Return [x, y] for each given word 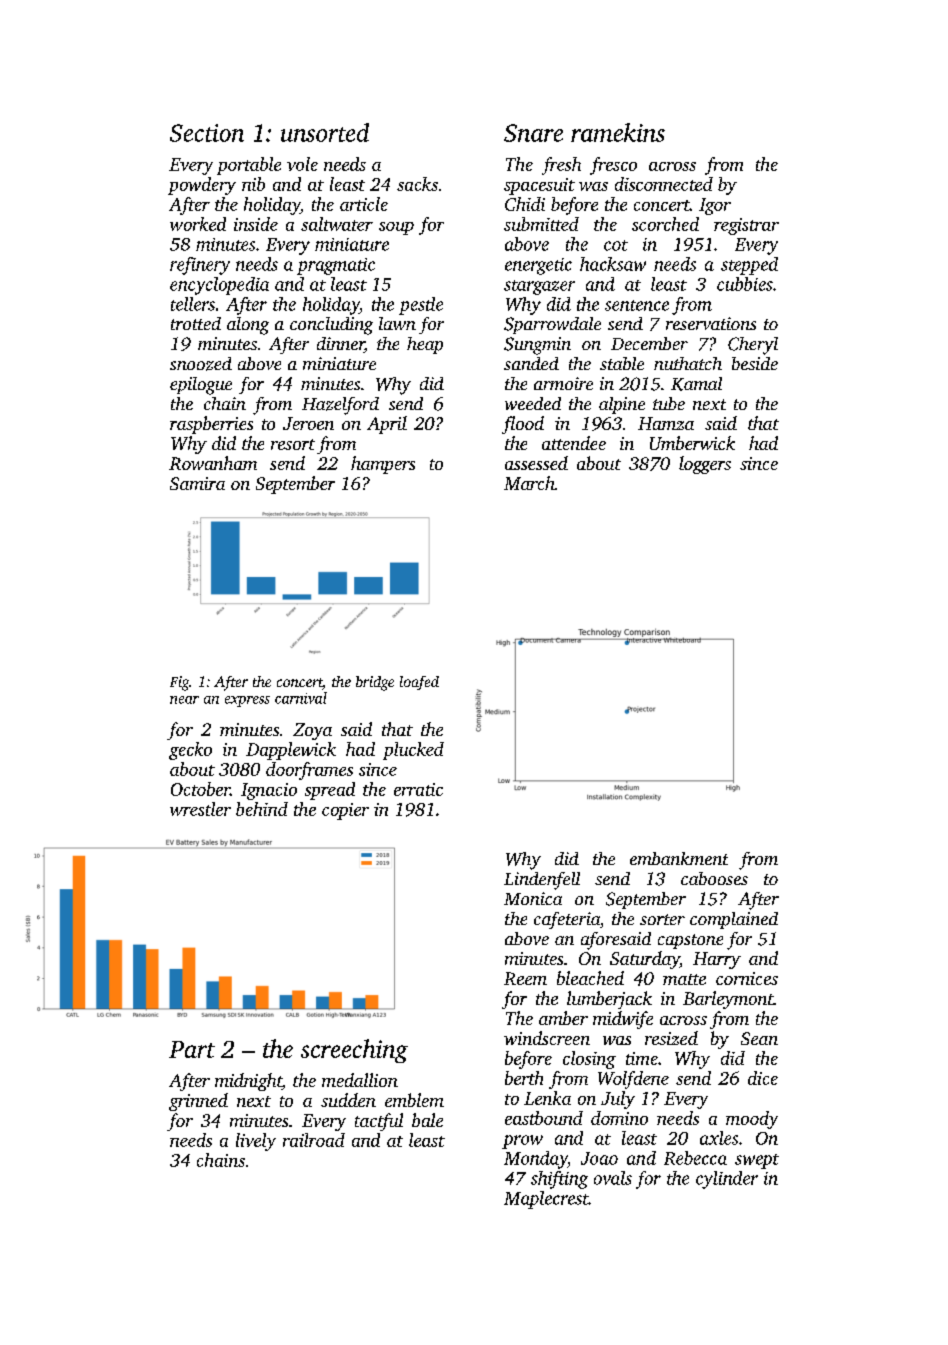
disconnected [664, 184]
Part [192, 1049]
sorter [662, 919]
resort [293, 444]
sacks [417, 184]
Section [207, 133]
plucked [413, 751]
